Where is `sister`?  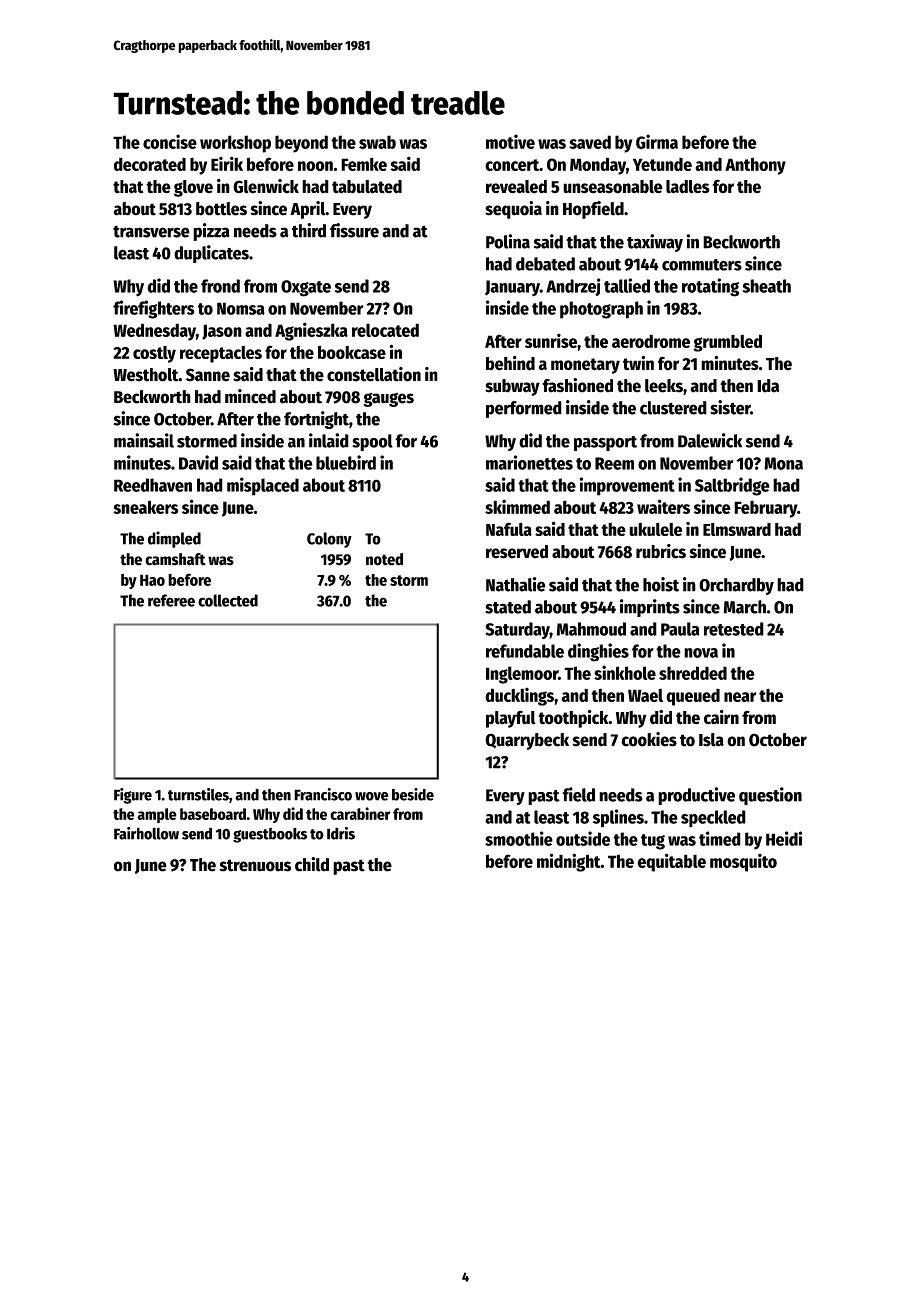
sister is located at coordinates (730, 407).
